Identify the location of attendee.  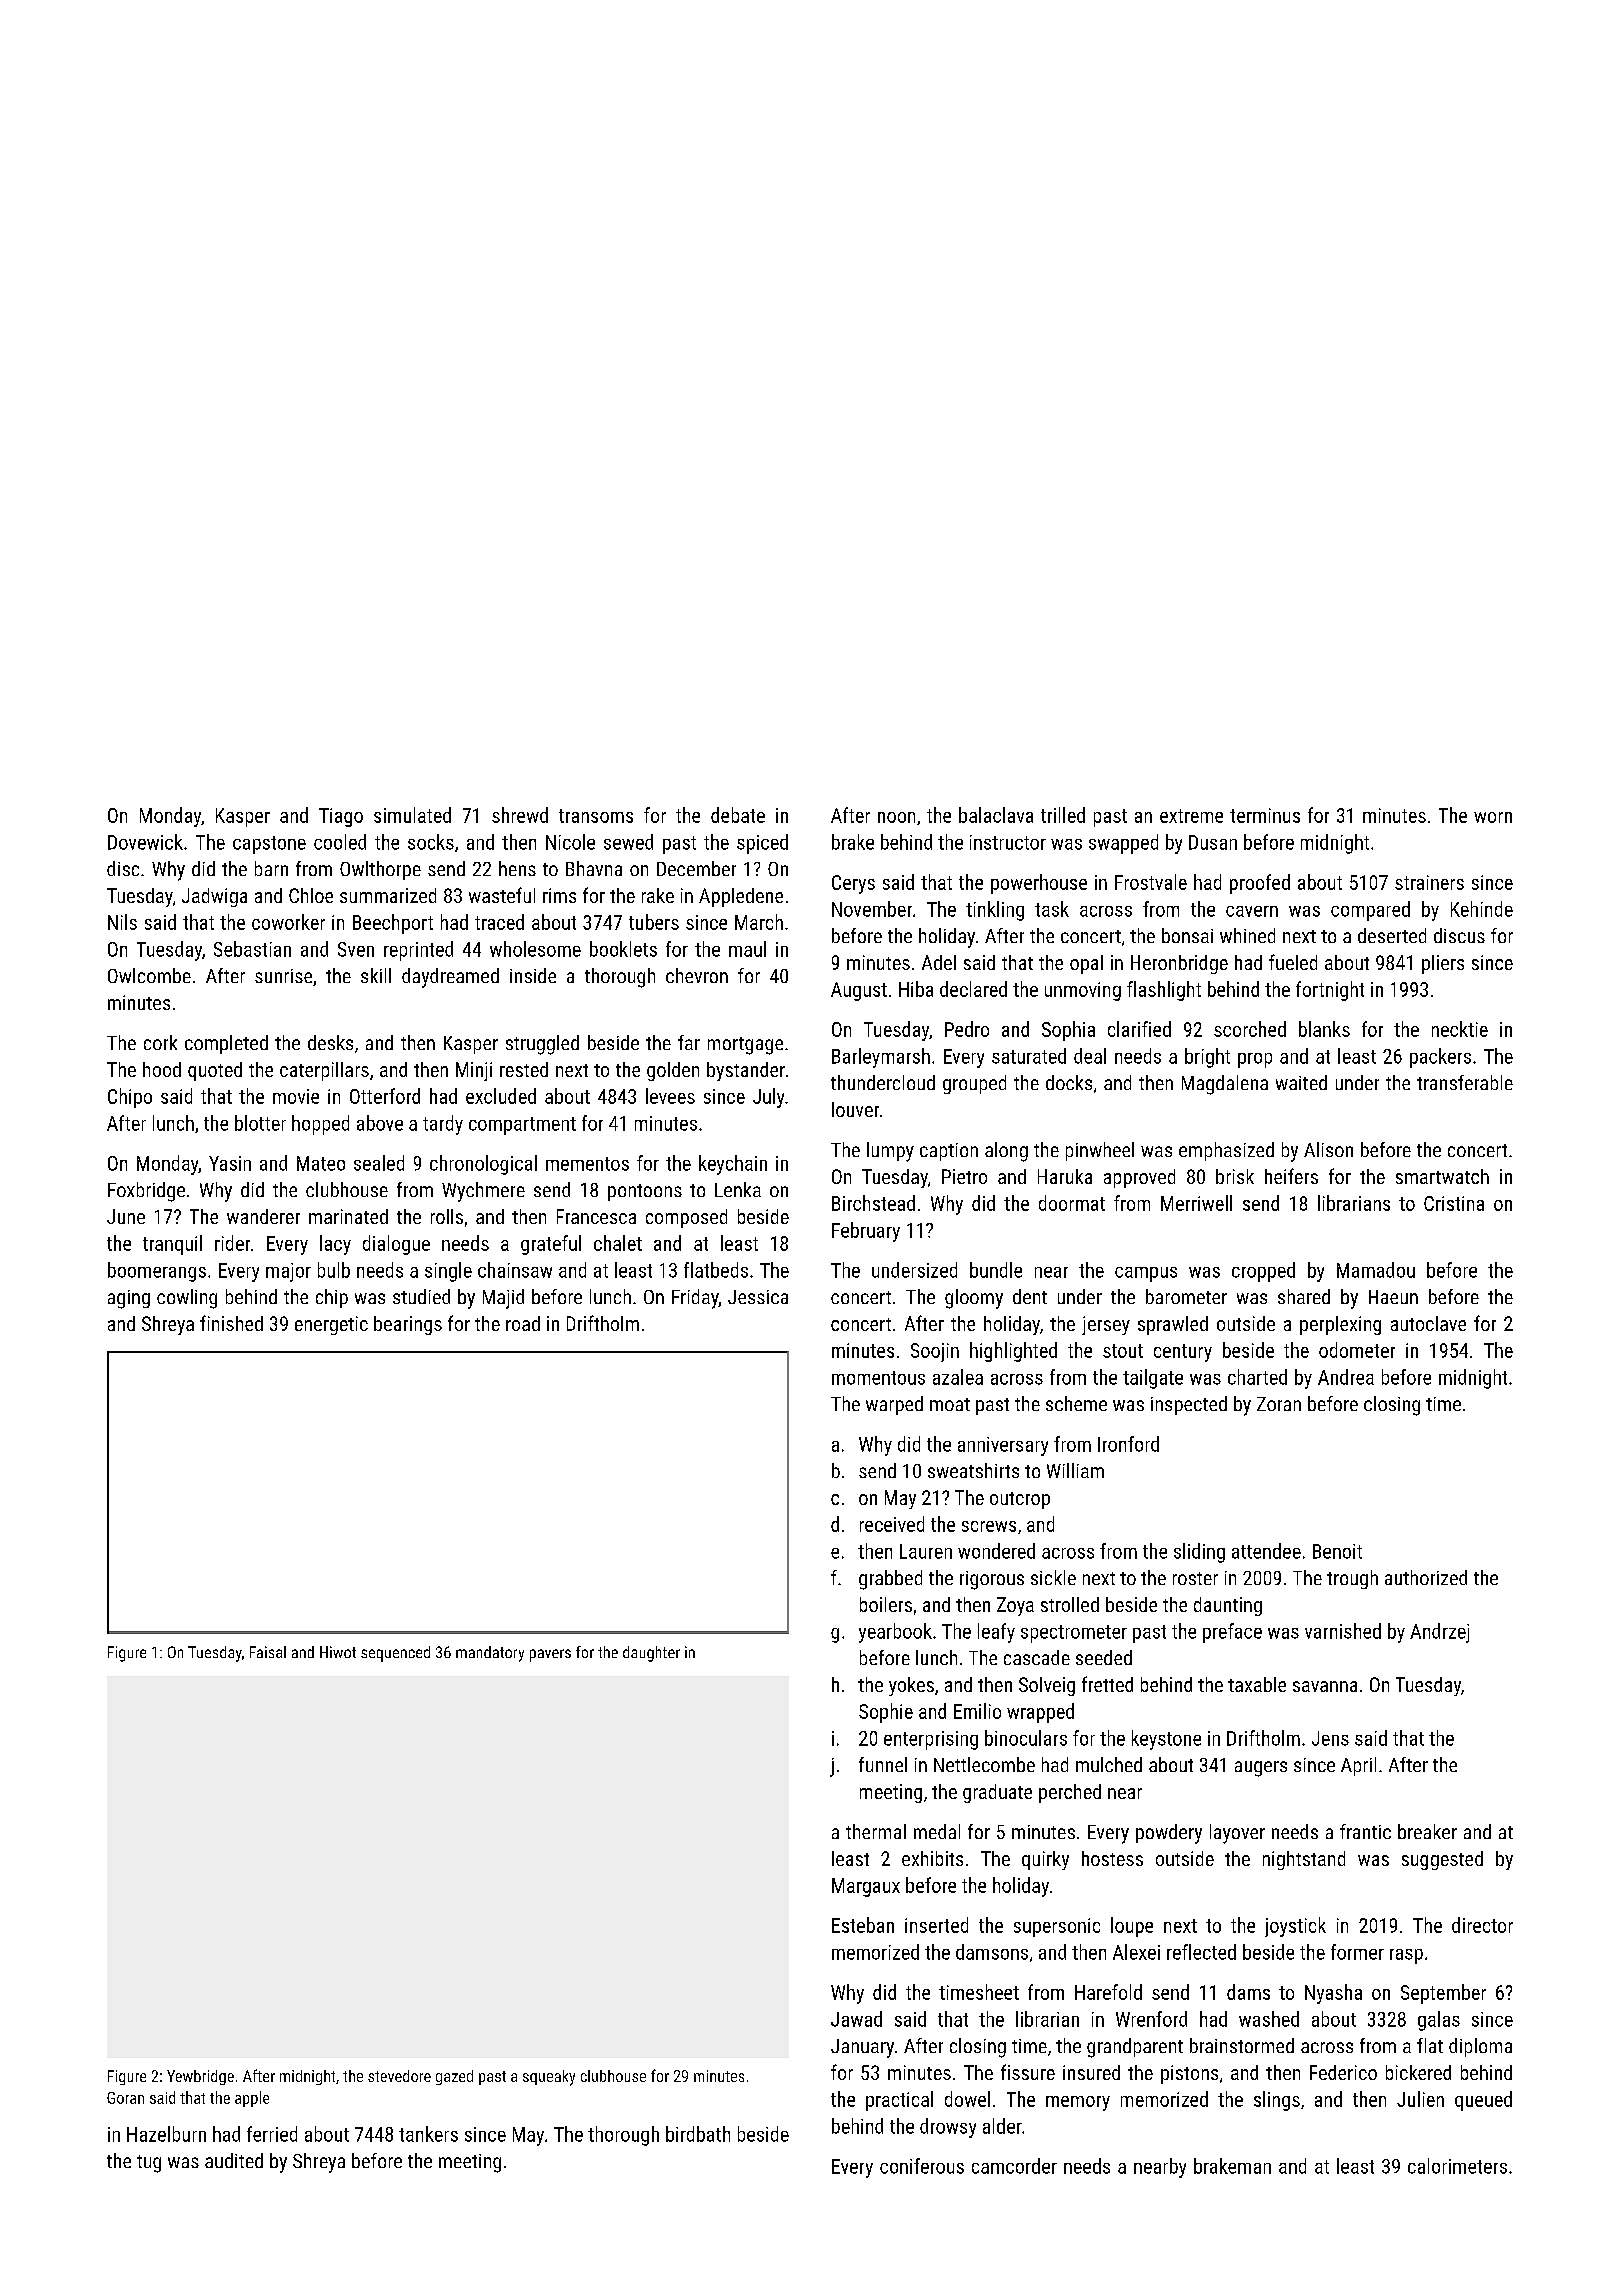
(1266, 1551).
